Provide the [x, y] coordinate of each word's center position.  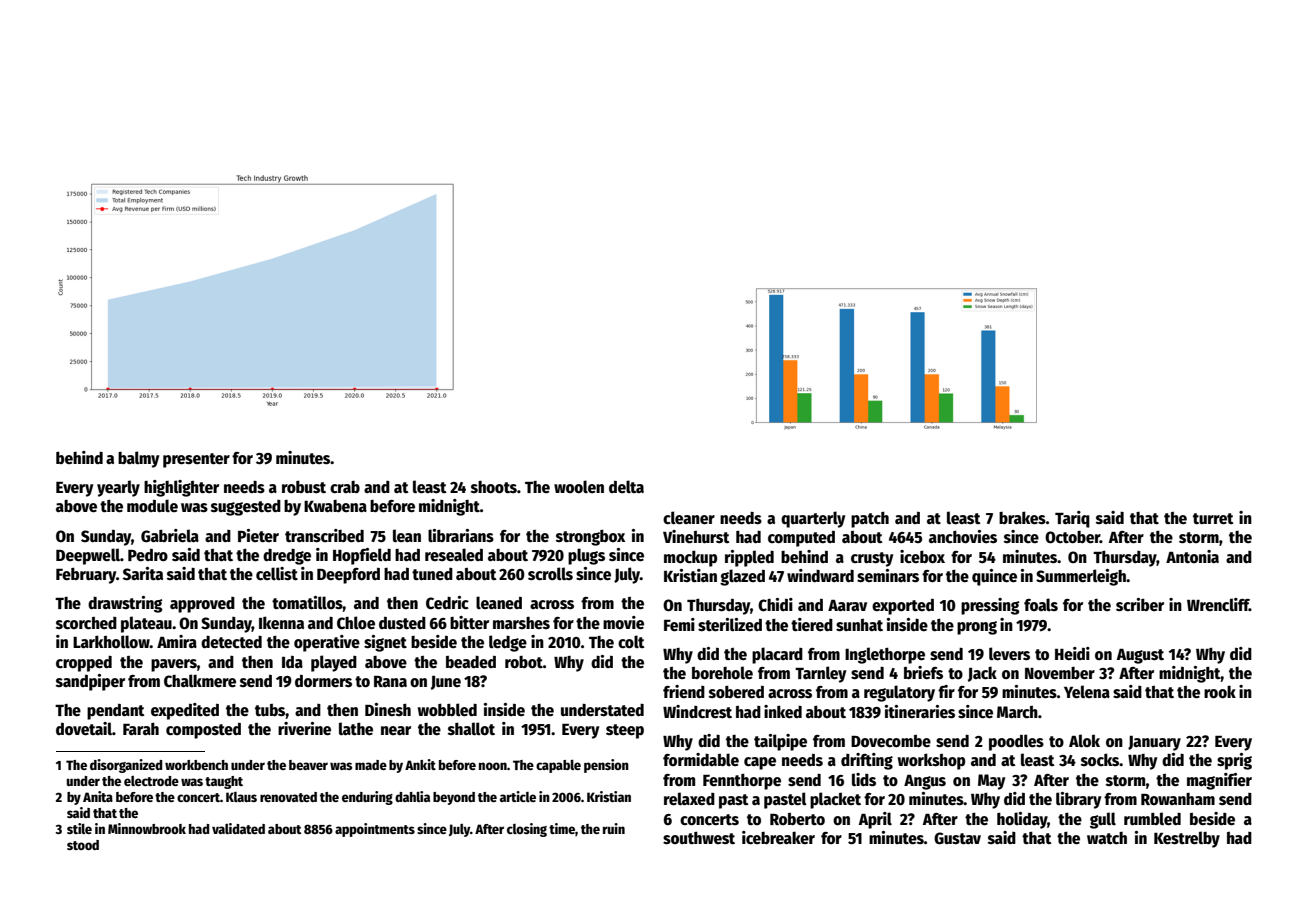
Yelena [1087, 692]
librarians [461, 535]
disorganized [126, 766]
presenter [196, 460]
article [518, 796]
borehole [722, 672]
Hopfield [362, 556]
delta [626, 486]
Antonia [1192, 556]
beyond [454, 798]
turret [1213, 519]
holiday [1022, 820]
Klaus [241, 797]
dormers [323, 681]
